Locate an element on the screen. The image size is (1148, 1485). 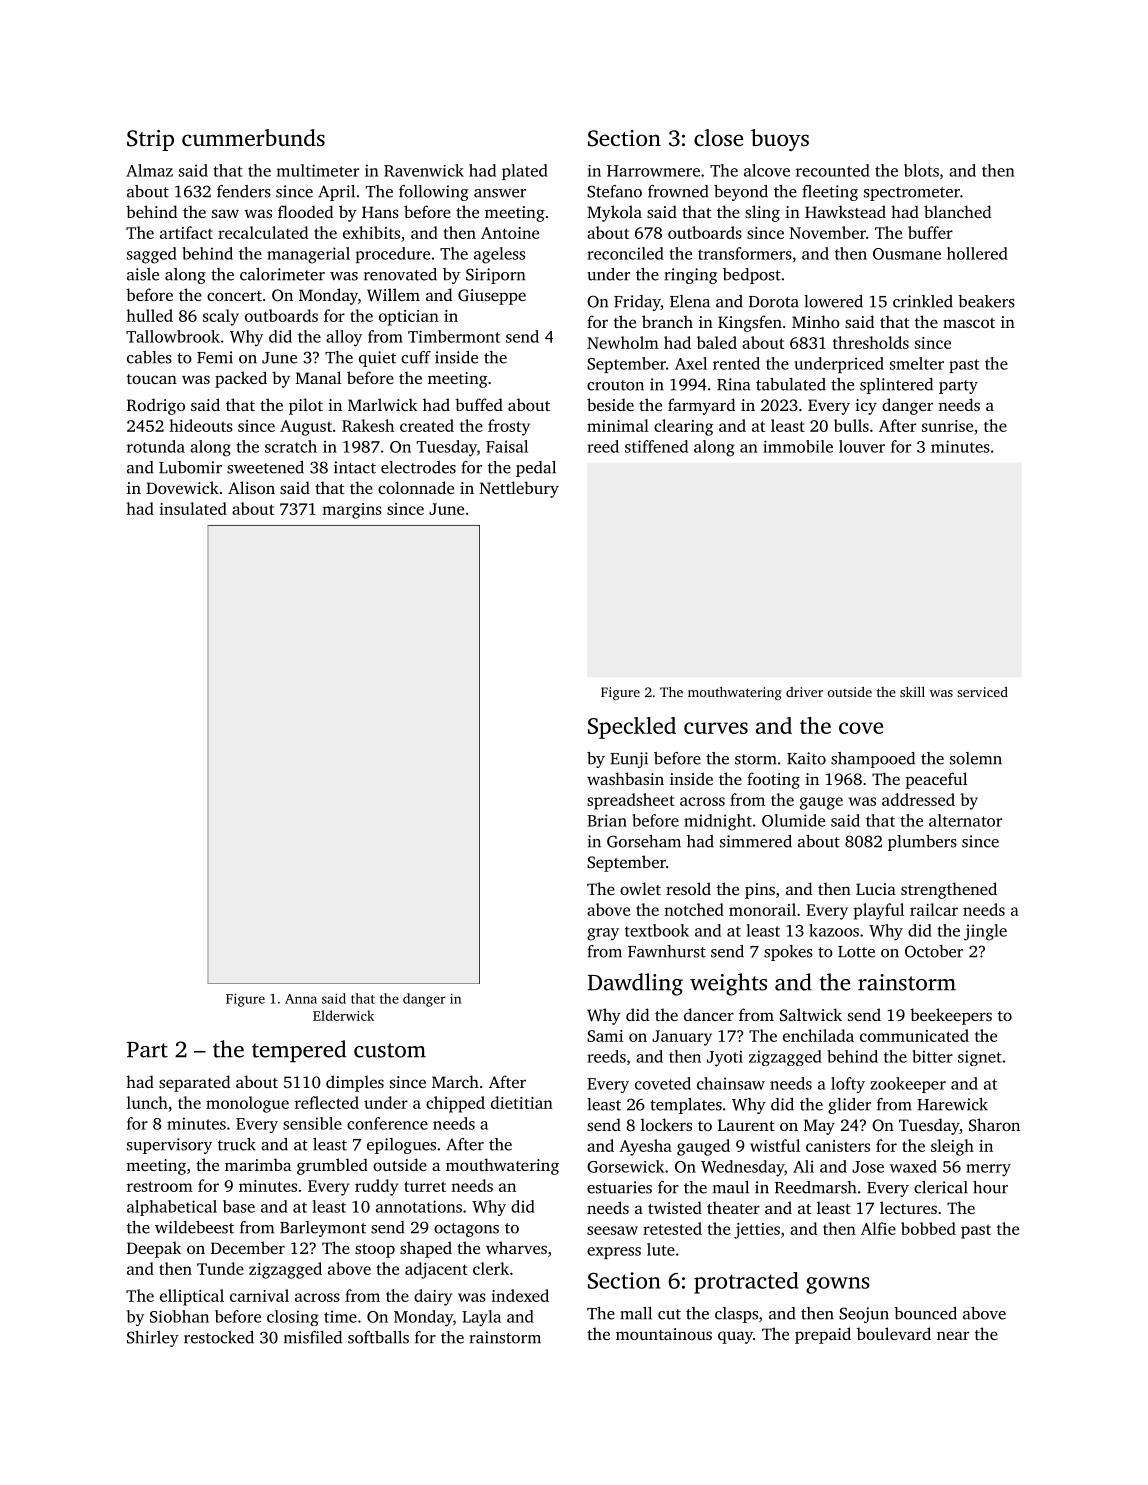
peaceful is located at coordinates (936, 780).
